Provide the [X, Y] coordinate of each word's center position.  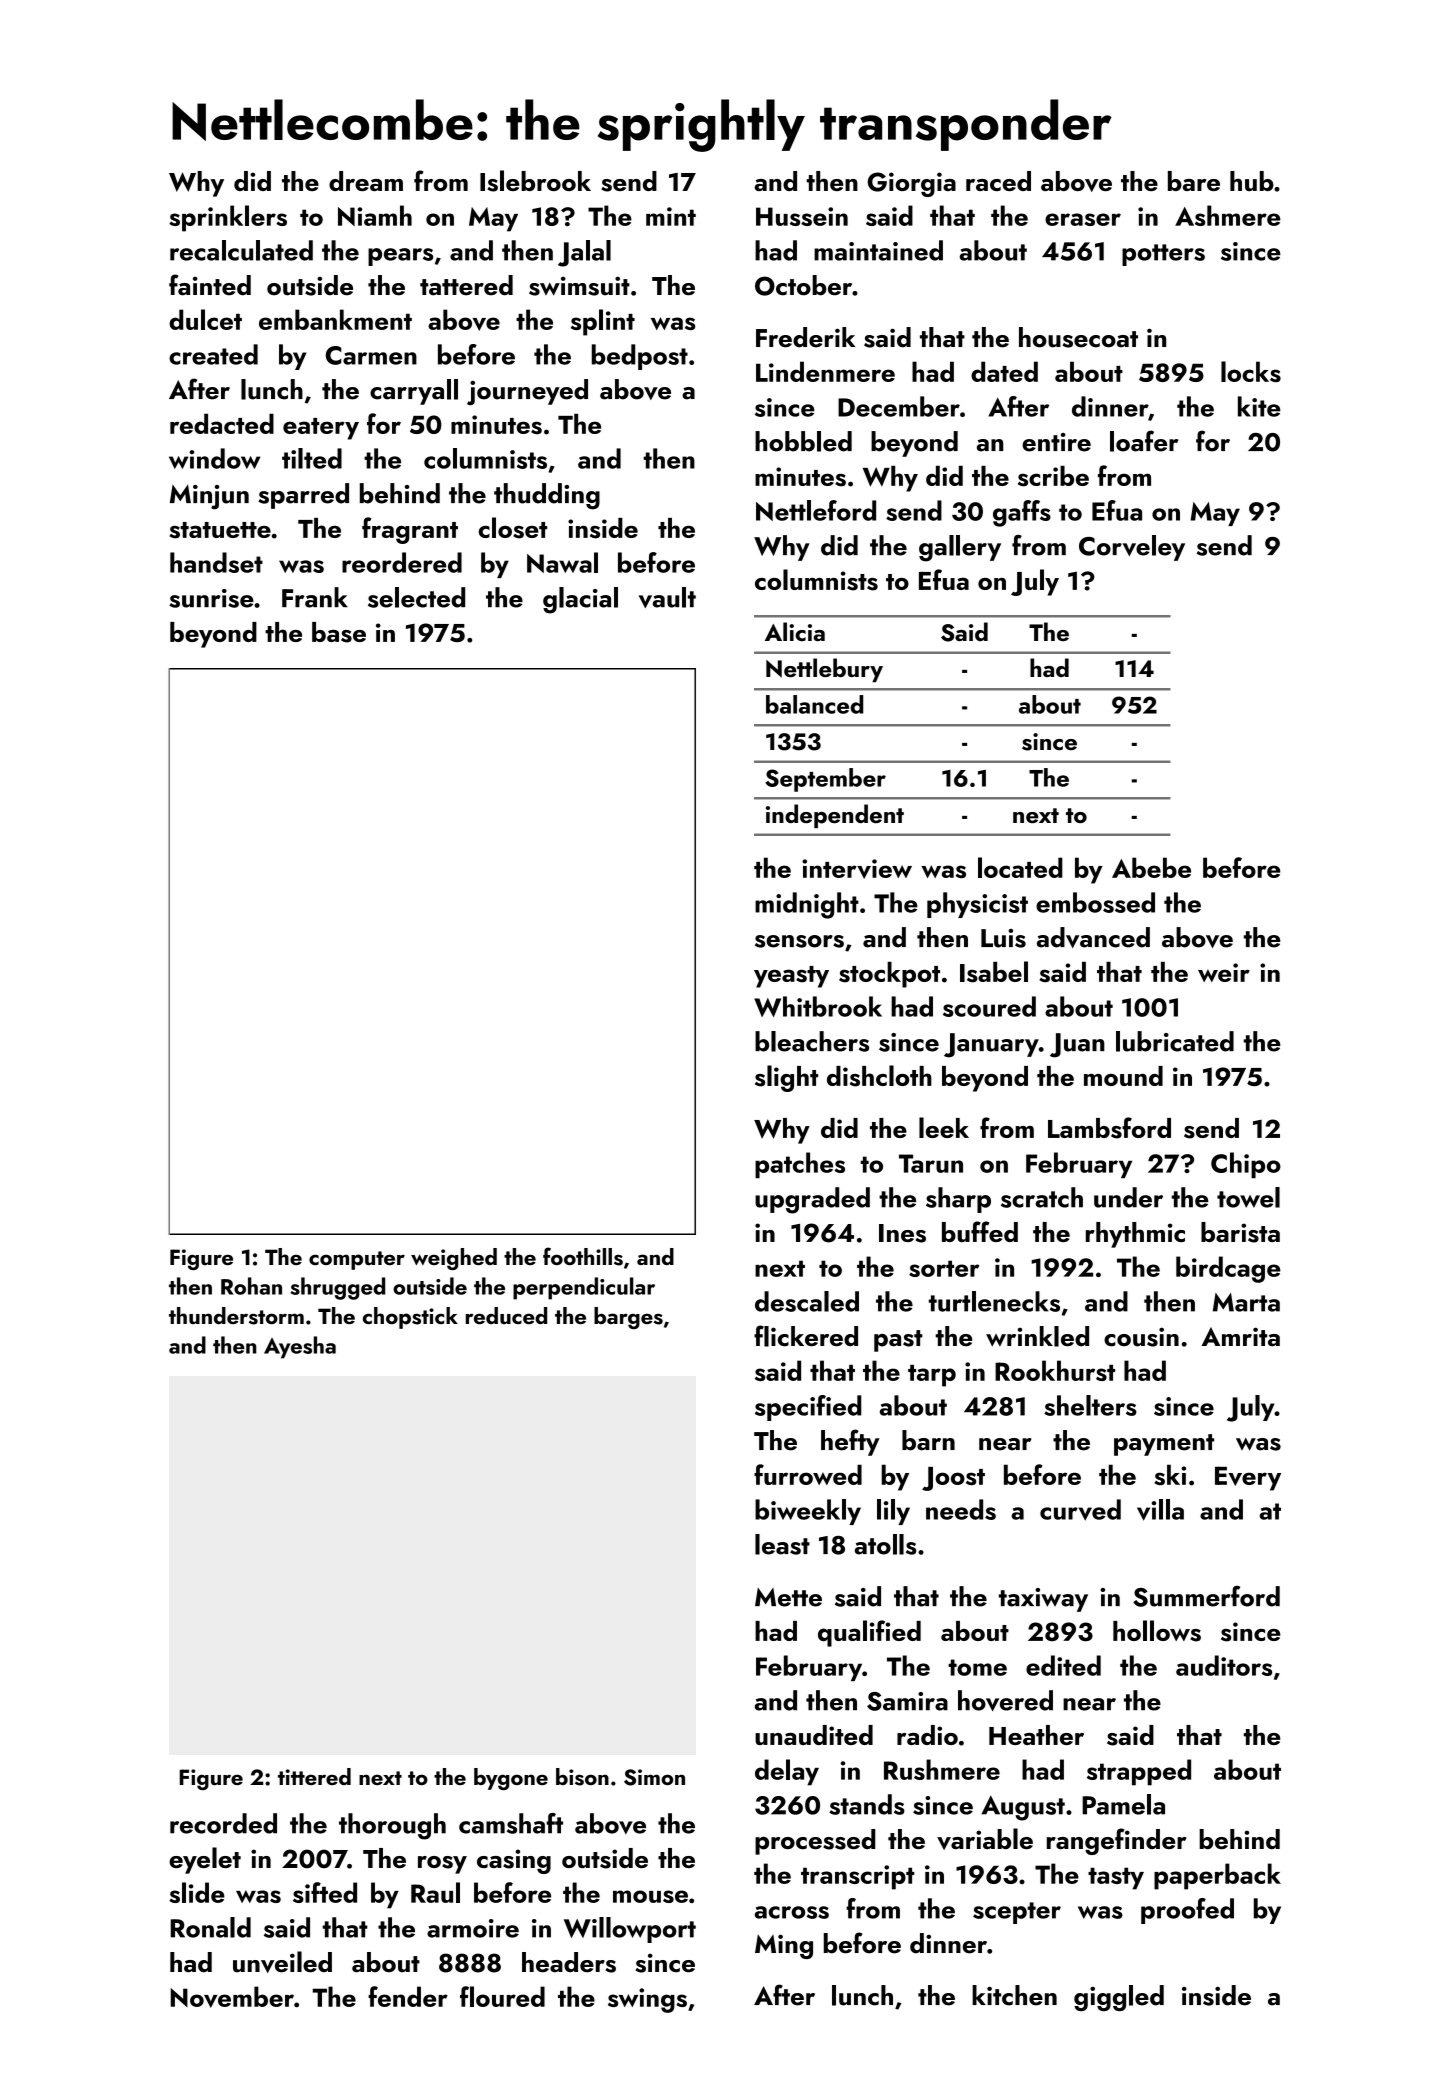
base [339, 632]
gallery [960, 548]
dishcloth [879, 1076]
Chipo [1246, 1165]
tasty [1116, 1878]
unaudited [814, 1735]
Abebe [1151, 867]
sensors [799, 941]
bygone [511, 1779]
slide [197, 1892]
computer [357, 1260]
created [213, 354]
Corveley [1132, 548]
